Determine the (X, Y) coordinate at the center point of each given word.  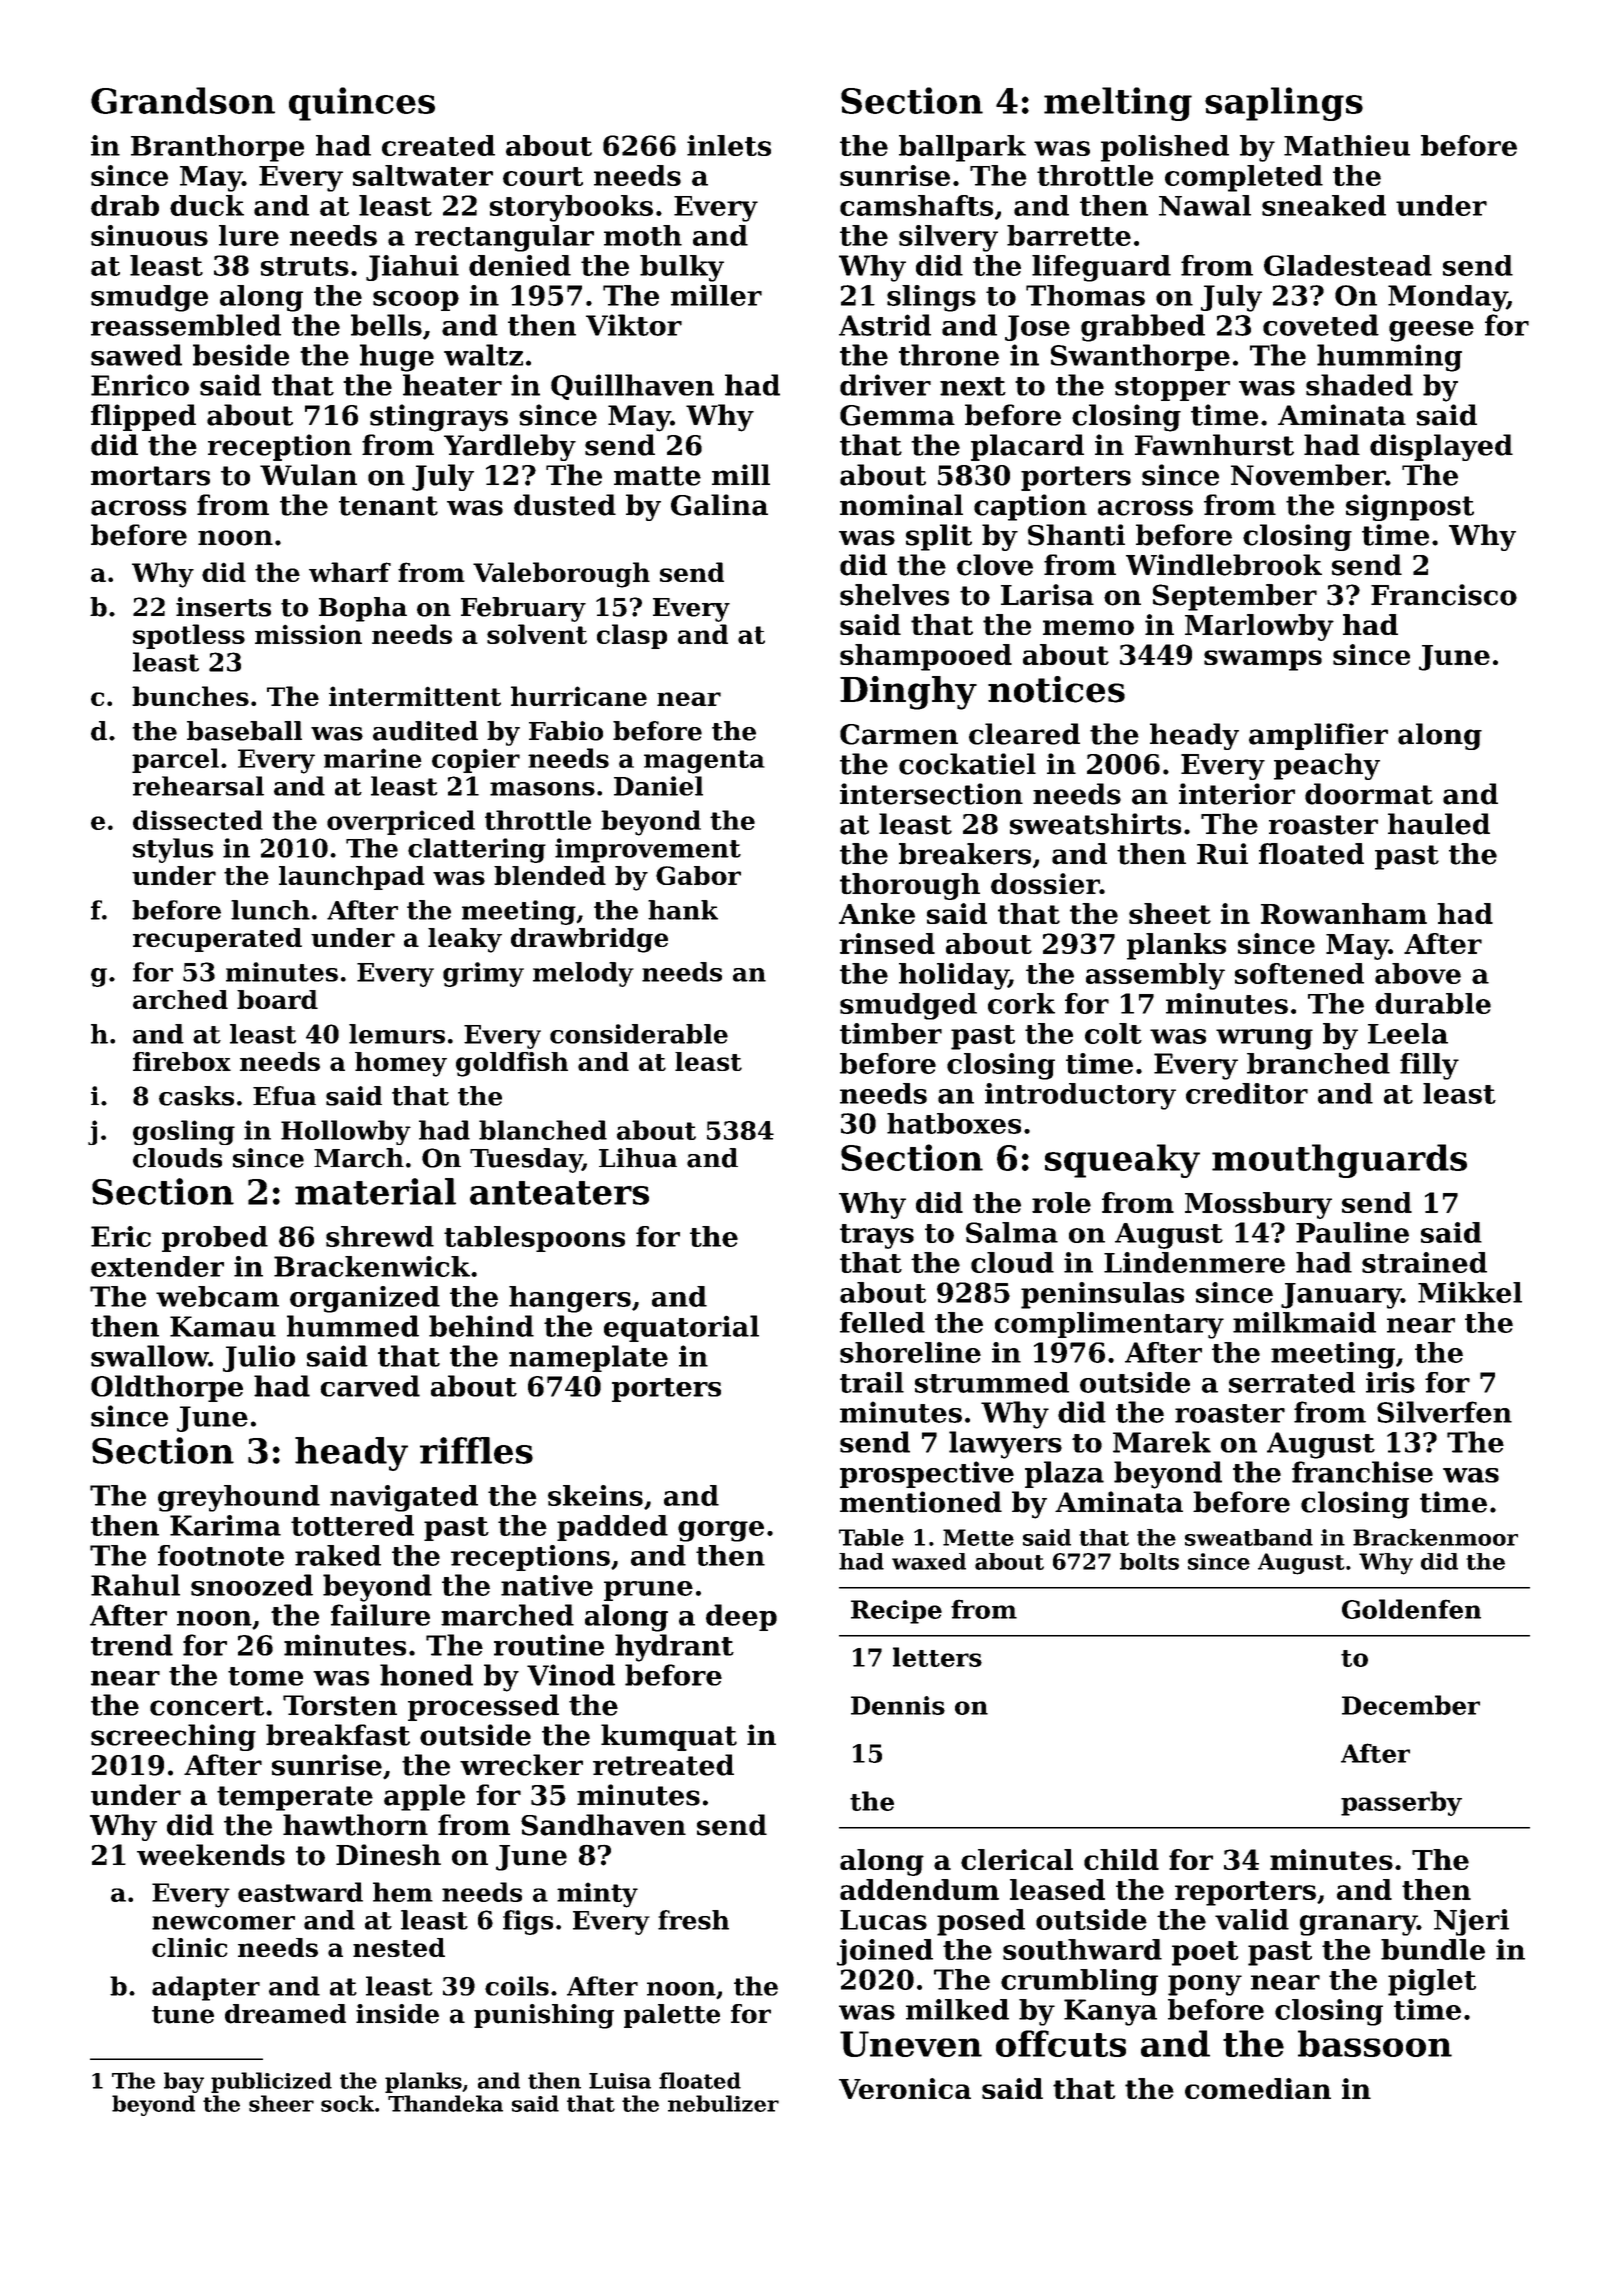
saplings (1284, 104)
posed (981, 1922)
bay (184, 2082)
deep (741, 1617)
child (1121, 1859)
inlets (729, 145)
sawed (136, 355)
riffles (476, 1450)
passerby (1401, 1803)
